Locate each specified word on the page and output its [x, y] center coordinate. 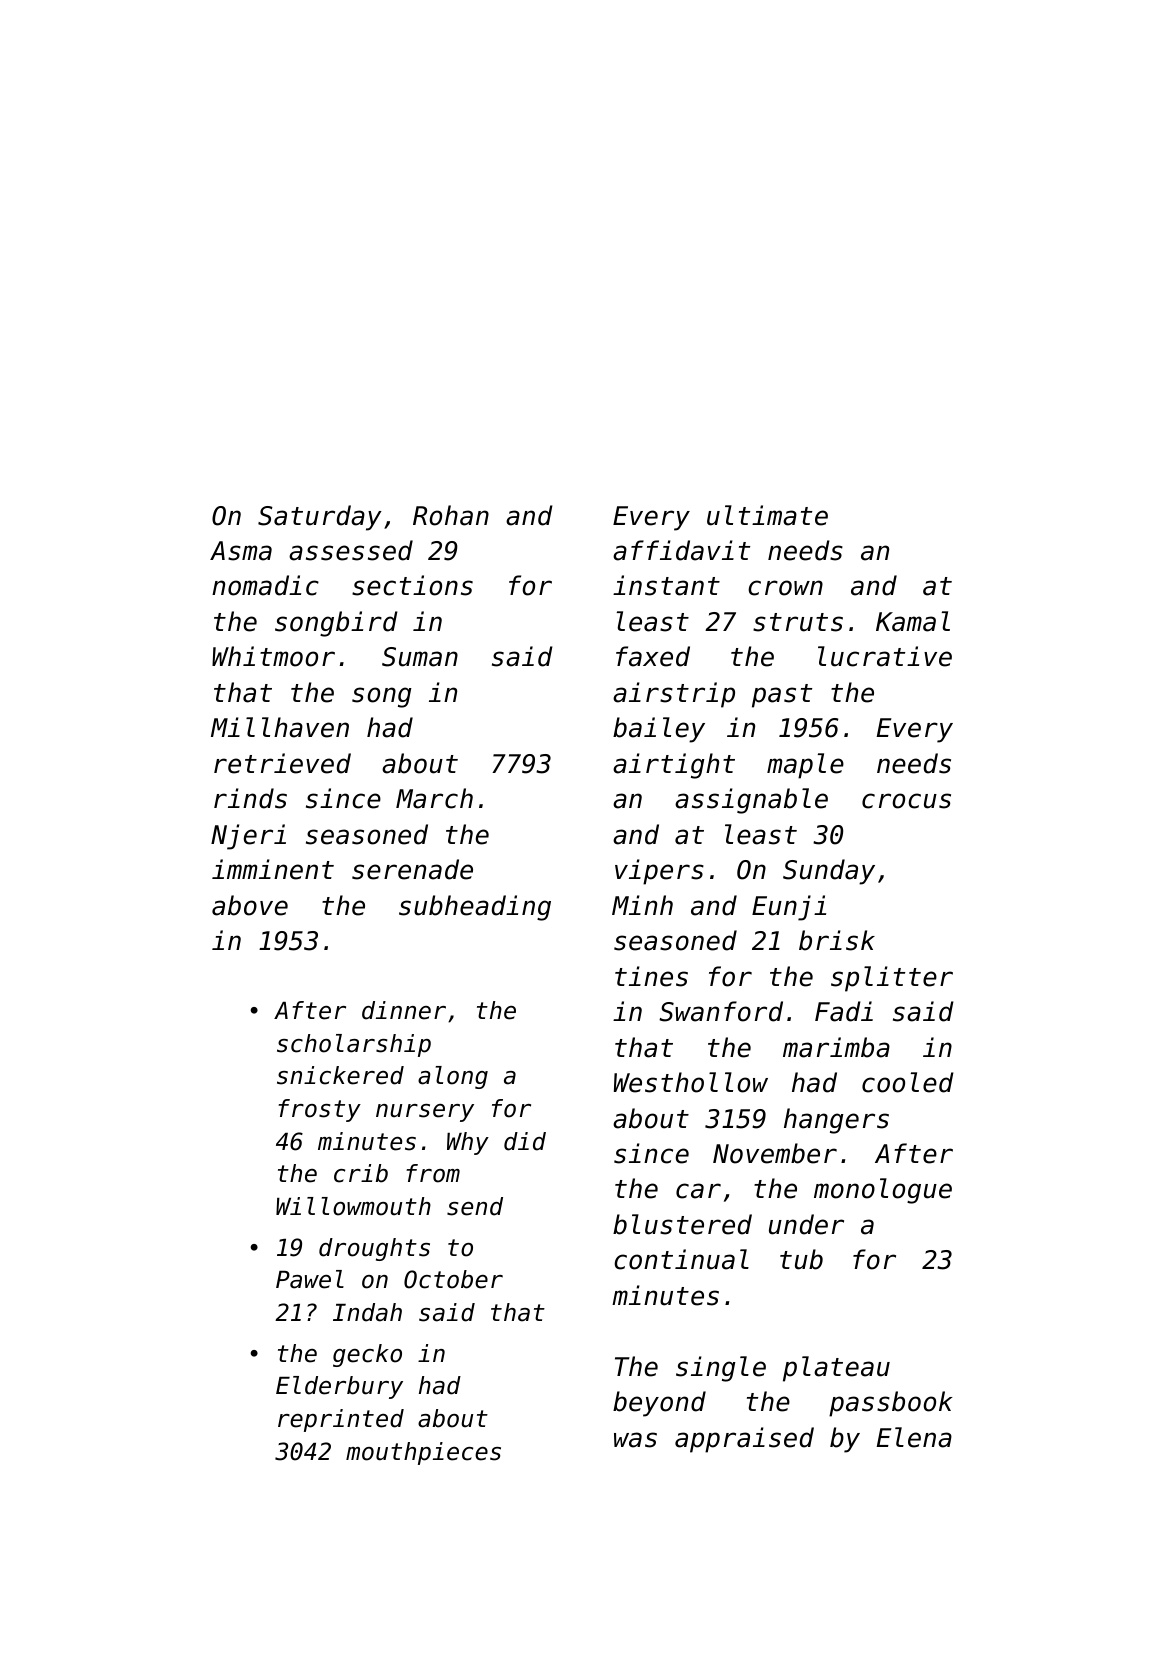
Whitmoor [273, 656]
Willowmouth [353, 1206]
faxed [653, 656]
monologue [883, 1191]
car [698, 1191]
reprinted [341, 1420]
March [434, 798]
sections [412, 585]
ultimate [767, 515]
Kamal [913, 621]
